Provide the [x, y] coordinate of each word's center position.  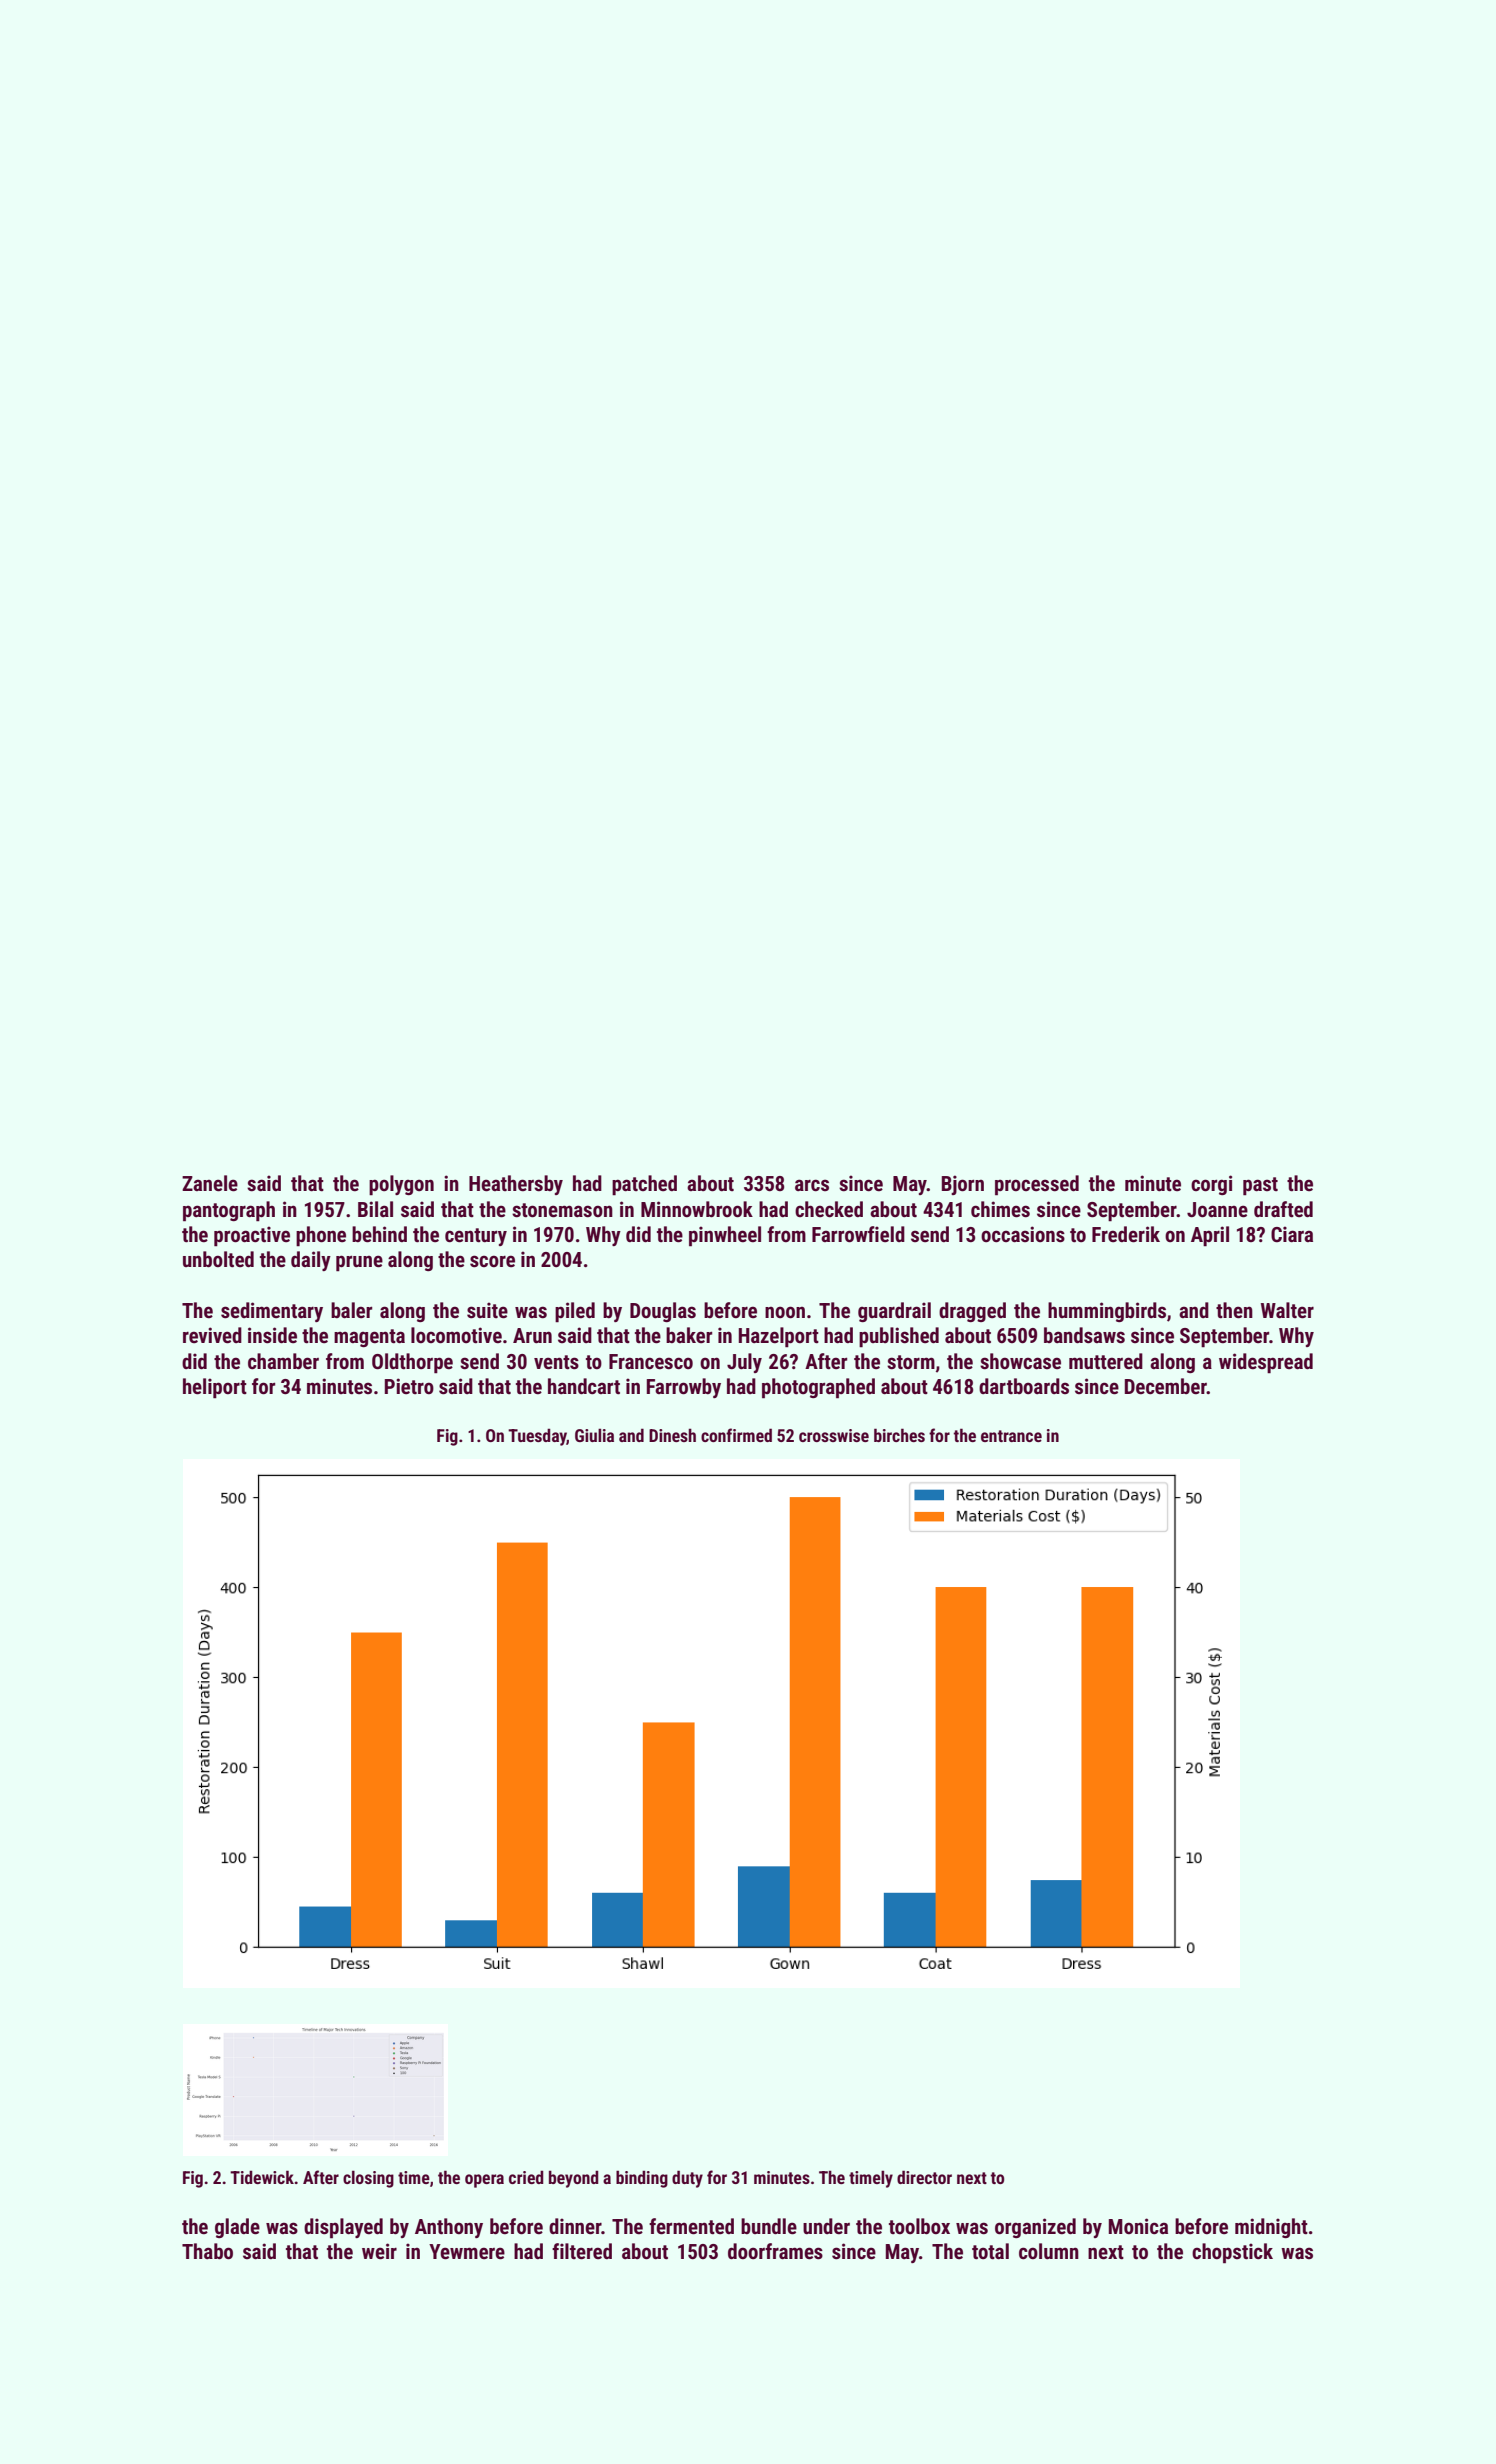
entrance [1011, 1436]
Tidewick [262, 2177]
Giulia [594, 1435]
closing [368, 2179]
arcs [812, 1185]
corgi [1211, 1185]
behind [379, 1234]
